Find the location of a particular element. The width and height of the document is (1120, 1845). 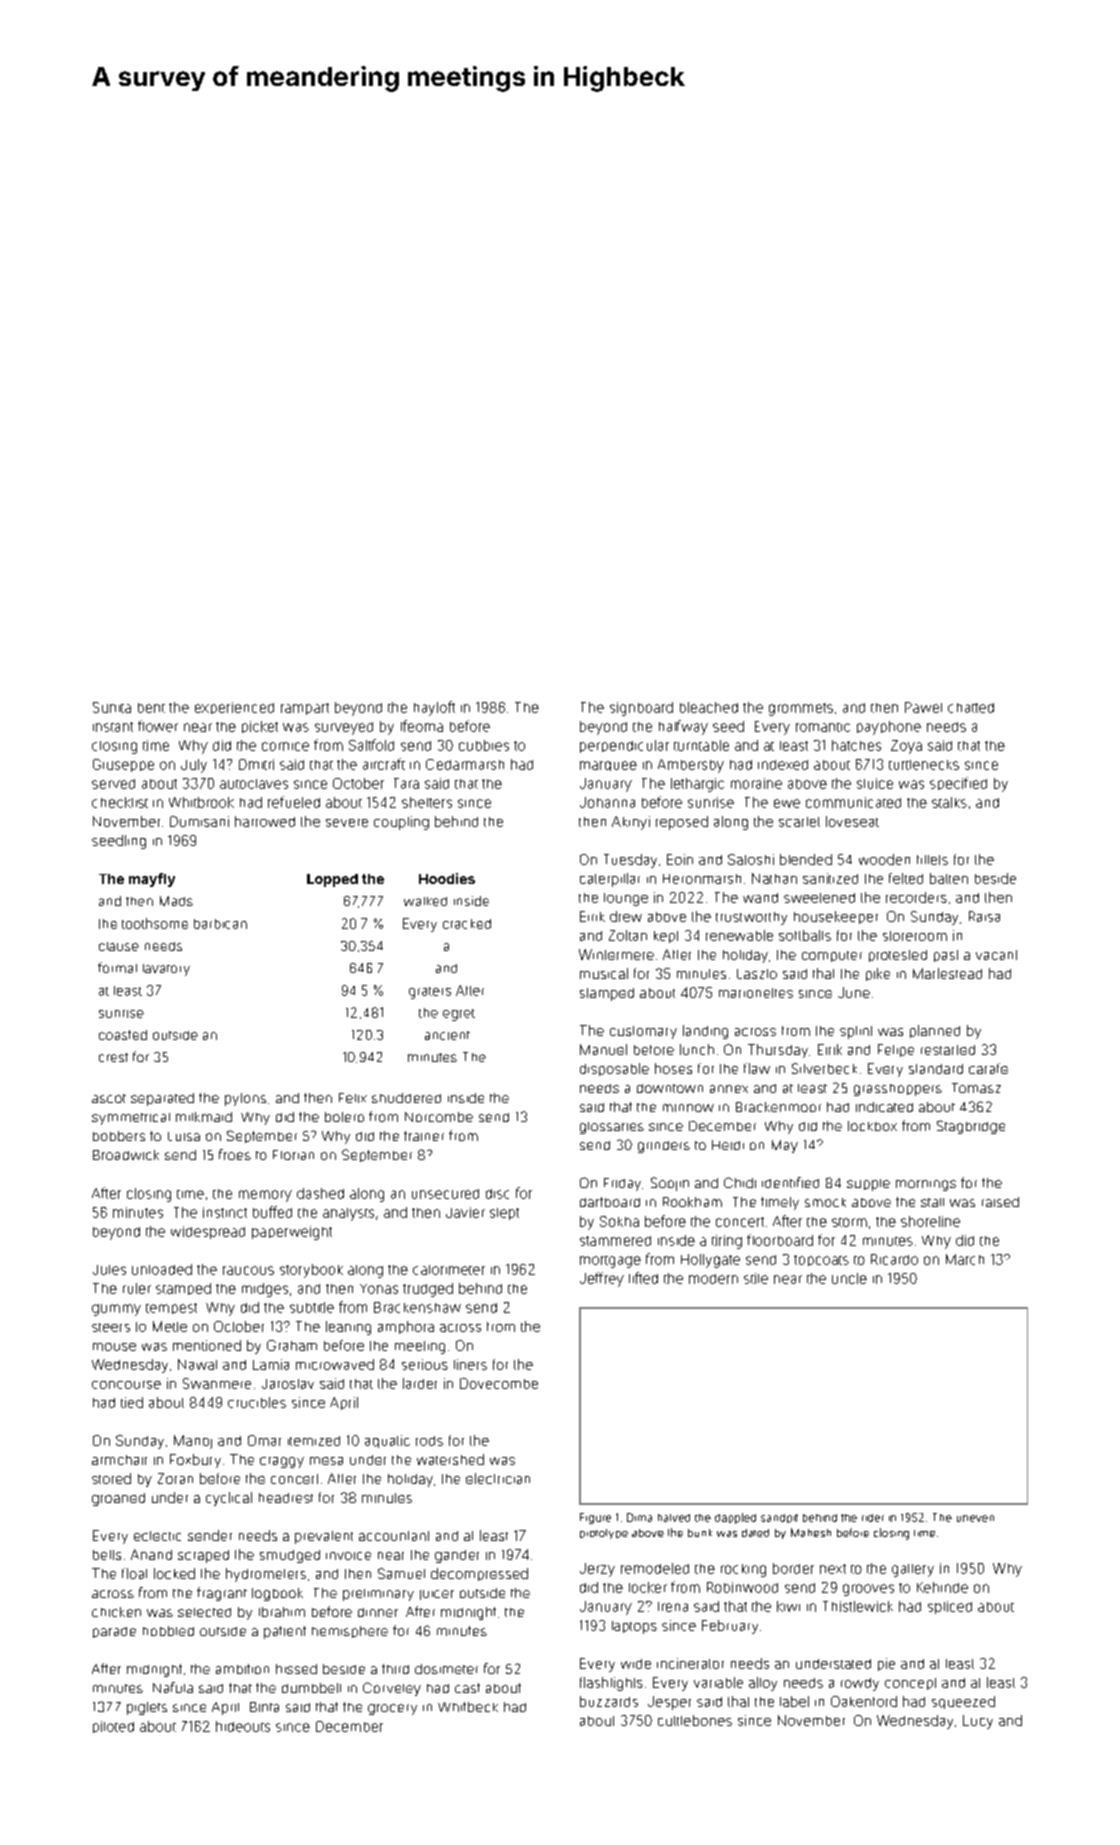

hayloft is located at coordinates (434, 708).
